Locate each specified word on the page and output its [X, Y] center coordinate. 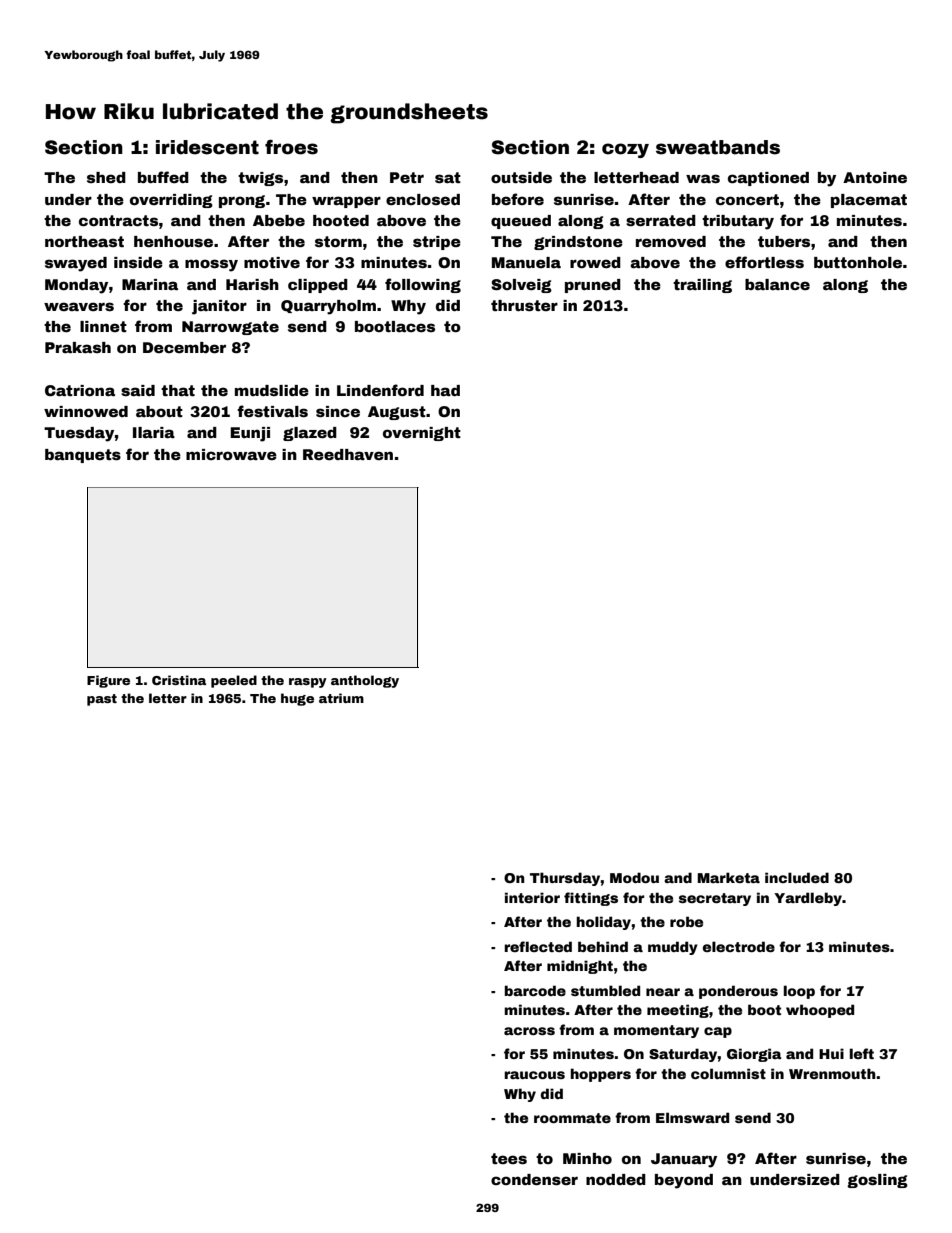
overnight [422, 434]
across [529, 1031]
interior [532, 897]
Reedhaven [348, 454]
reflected [538, 946]
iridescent [207, 147]
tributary [738, 222]
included [797, 877]
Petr [407, 177]
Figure [108, 681]
